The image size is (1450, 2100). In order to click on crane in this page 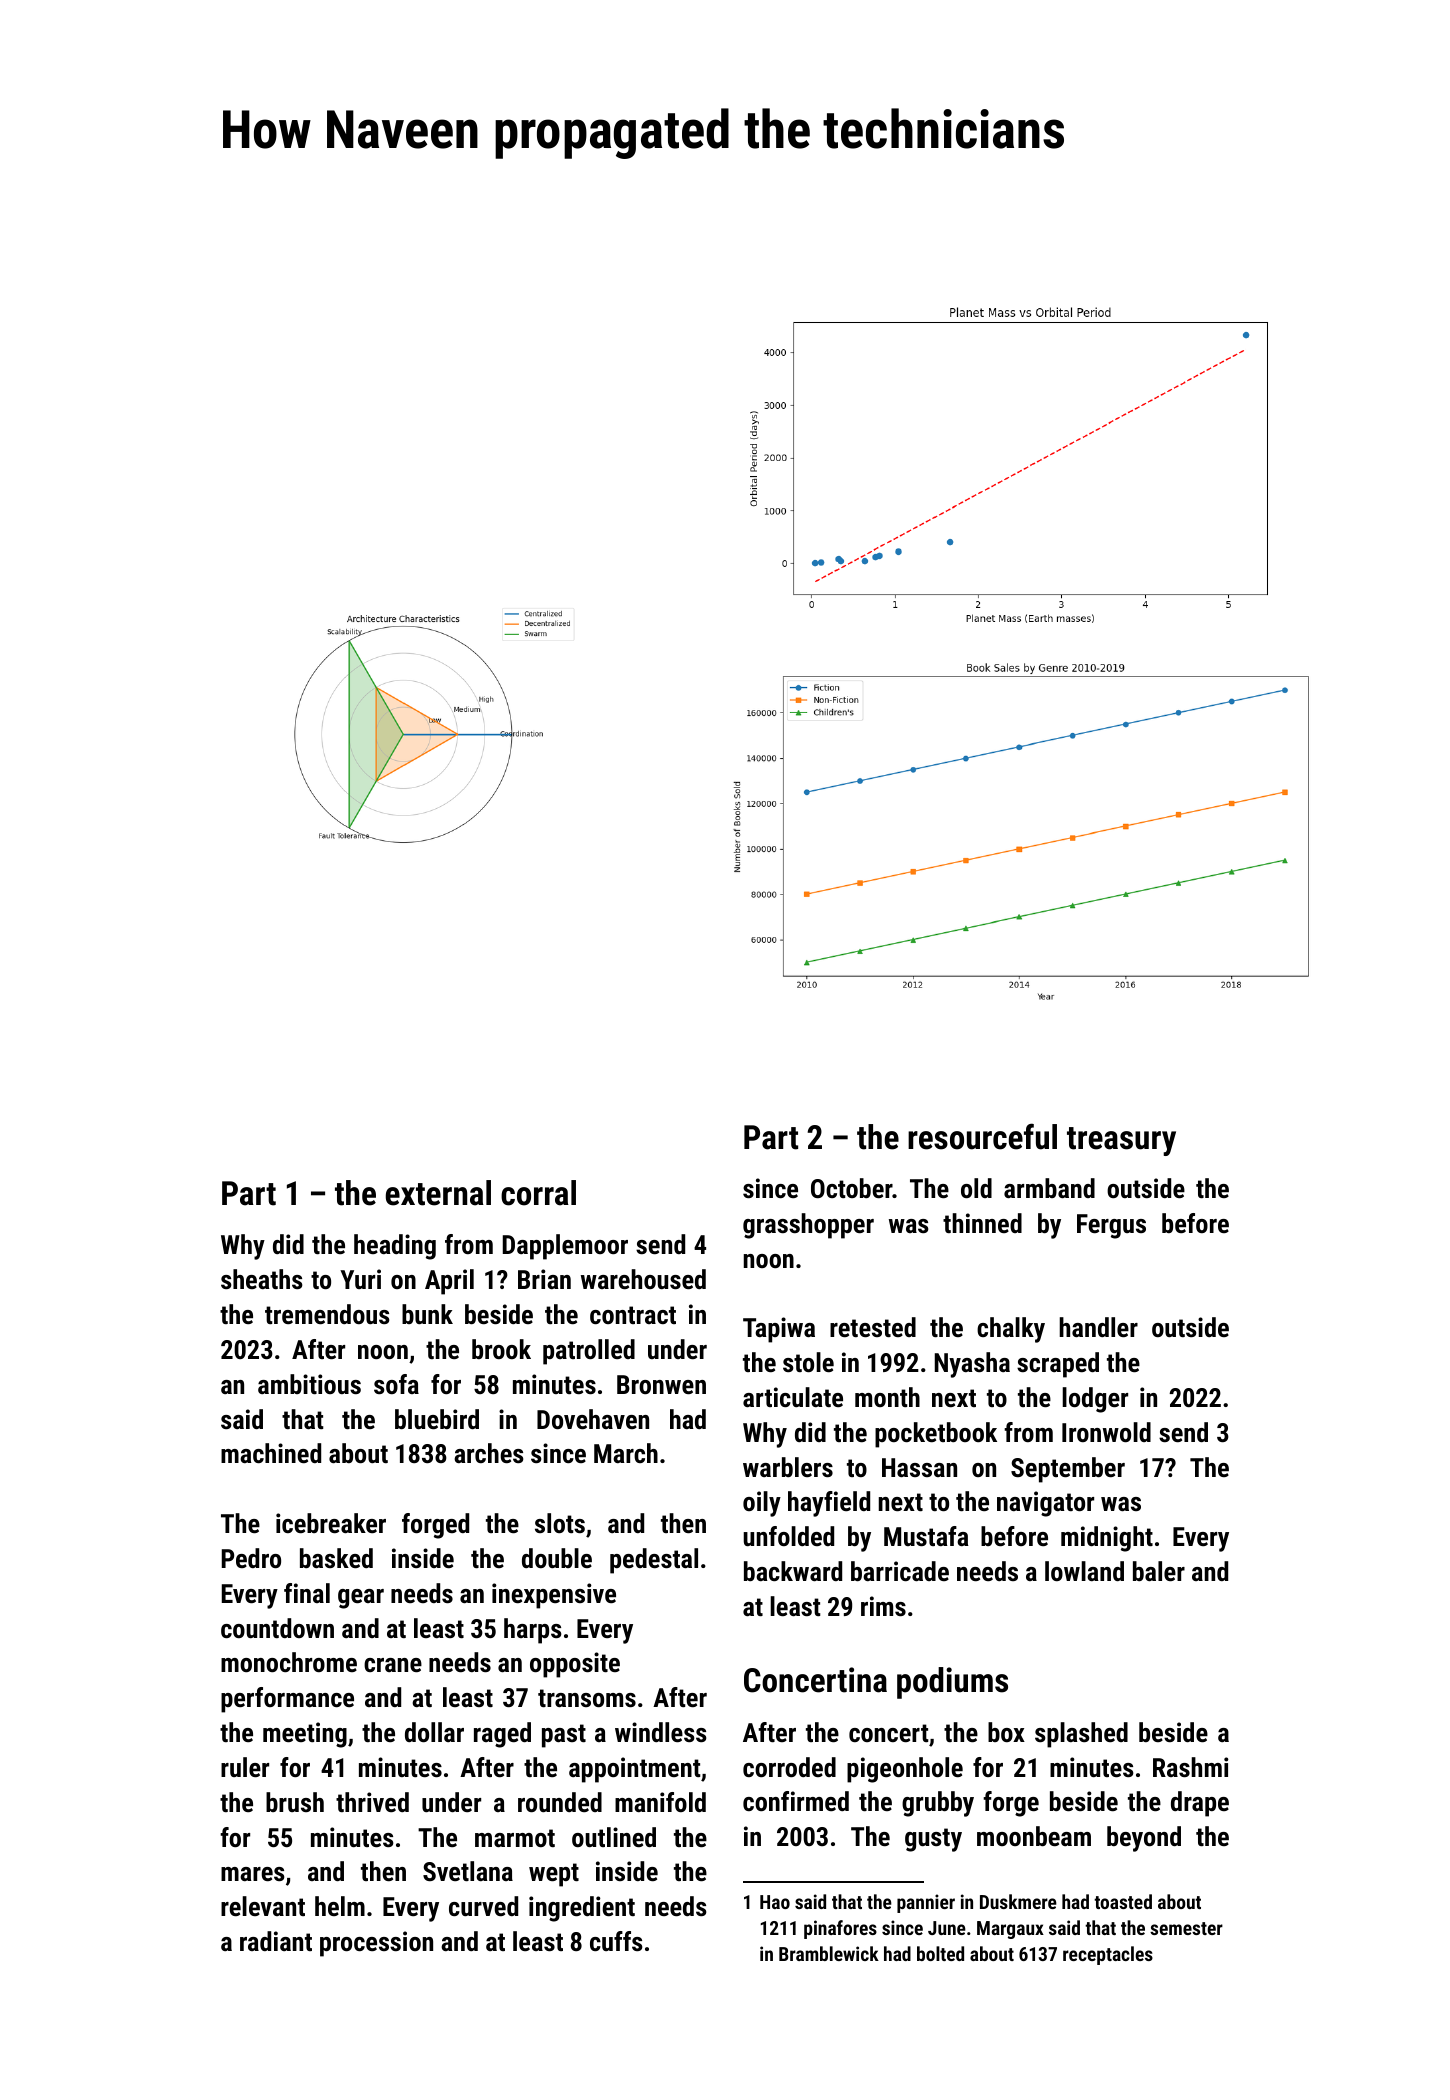, I will do `click(393, 1665)`.
